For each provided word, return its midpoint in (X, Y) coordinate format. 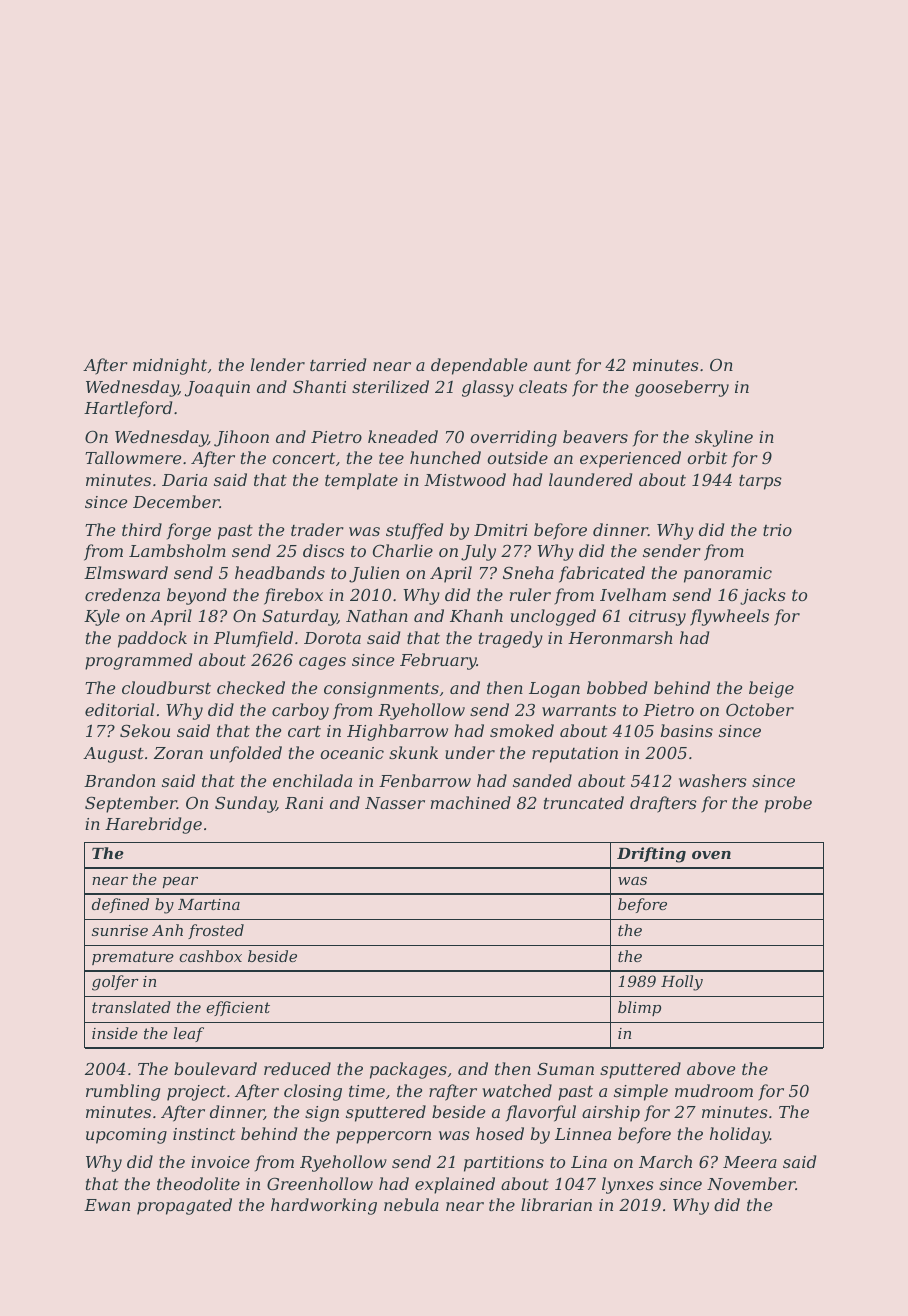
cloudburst (166, 687)
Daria (184, 480)
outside (517, 457)
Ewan (107, 1205)
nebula (411, 1204)
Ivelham (633, 594)
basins (687, 730)
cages (322, 663)
